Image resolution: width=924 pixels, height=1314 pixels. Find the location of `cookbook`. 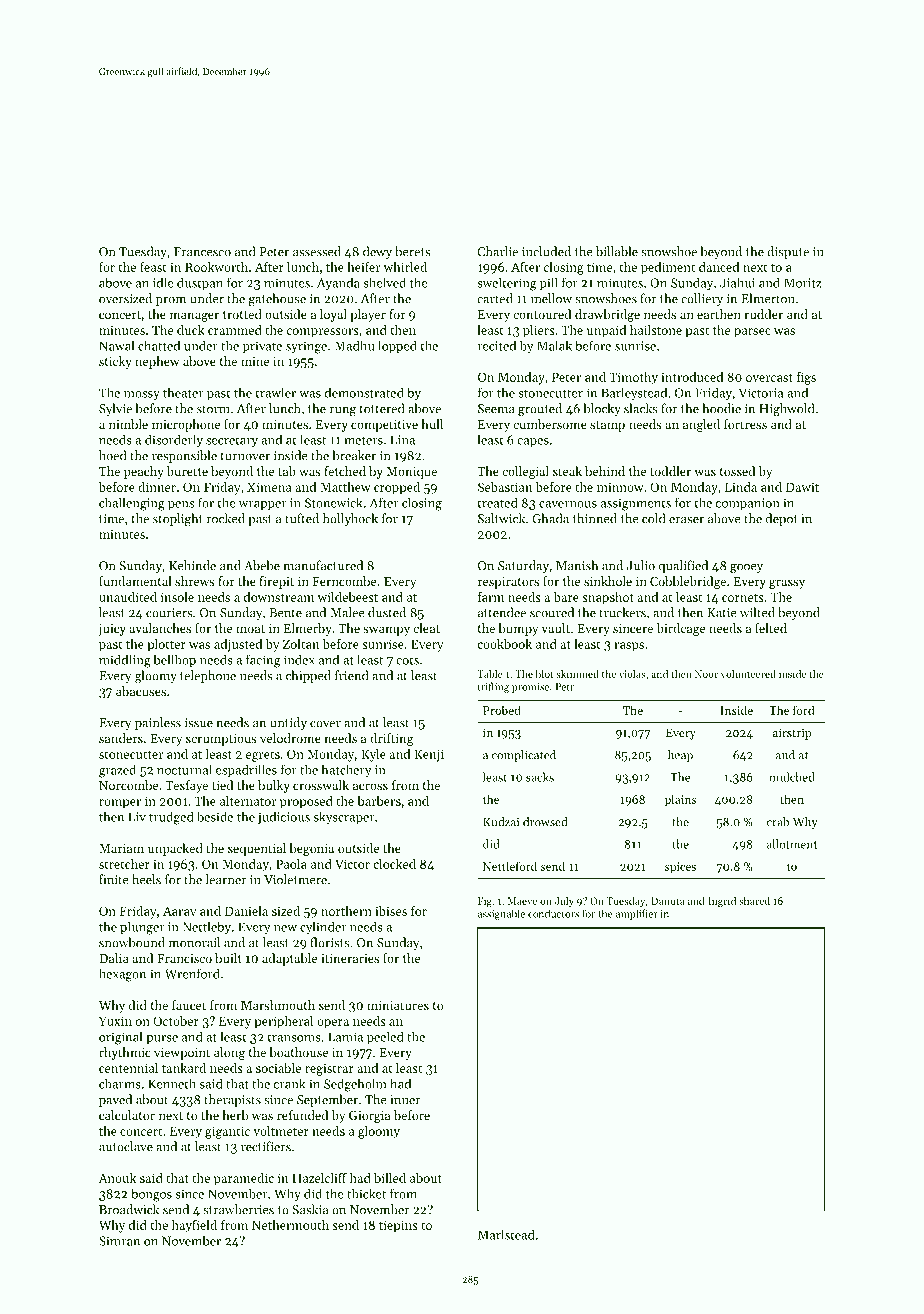

cookbook is located at coordinates (504, 644).
